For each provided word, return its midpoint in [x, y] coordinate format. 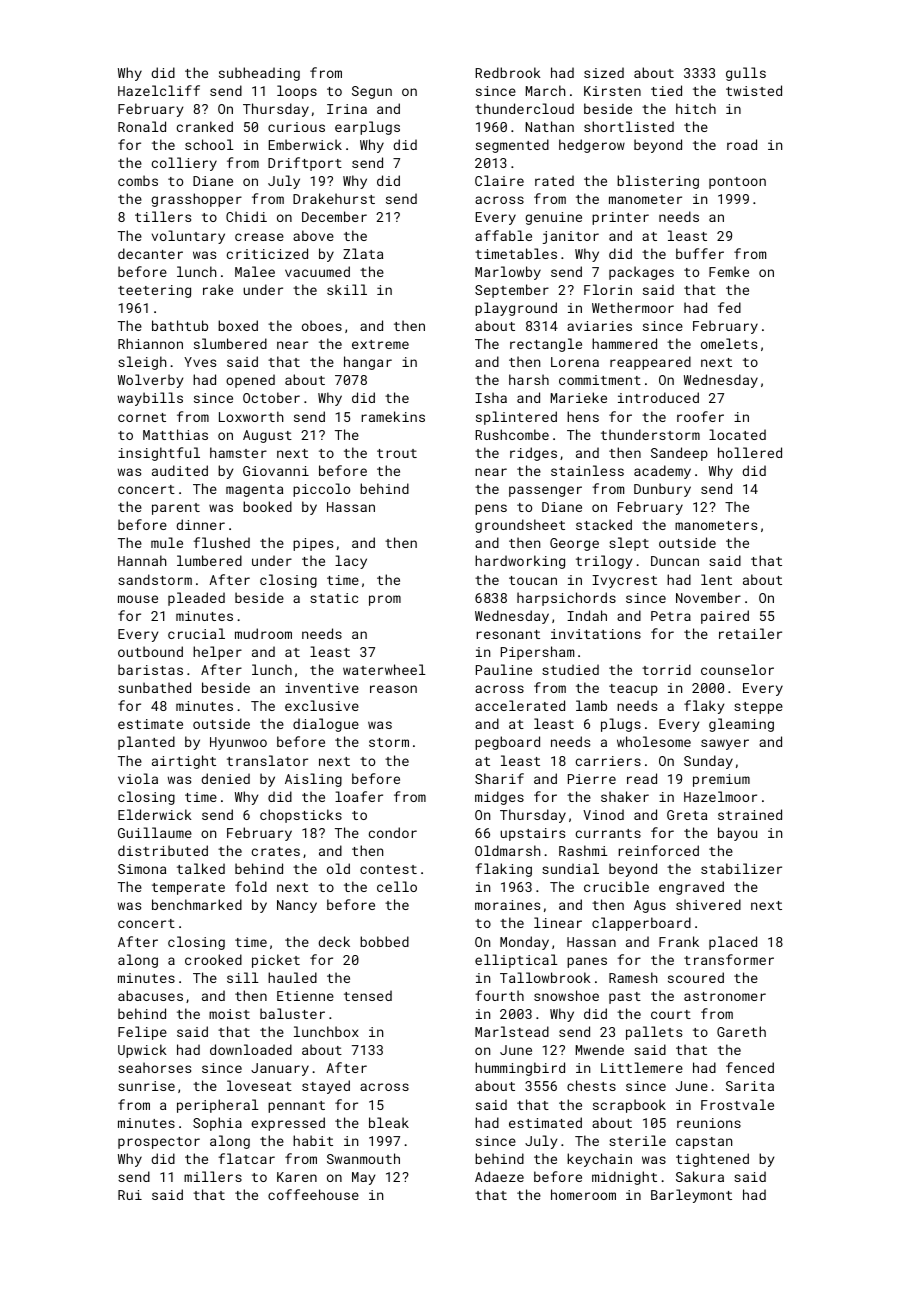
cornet [142, 417]
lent [716, 579]
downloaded [251, 1049]
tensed [368, 995]
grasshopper [196, 200]
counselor [737, 669]
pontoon [737, 183]
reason [393, 689]
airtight [184, 762]
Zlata [363, 253]
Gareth [741, 1031]
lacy [351, 562]
